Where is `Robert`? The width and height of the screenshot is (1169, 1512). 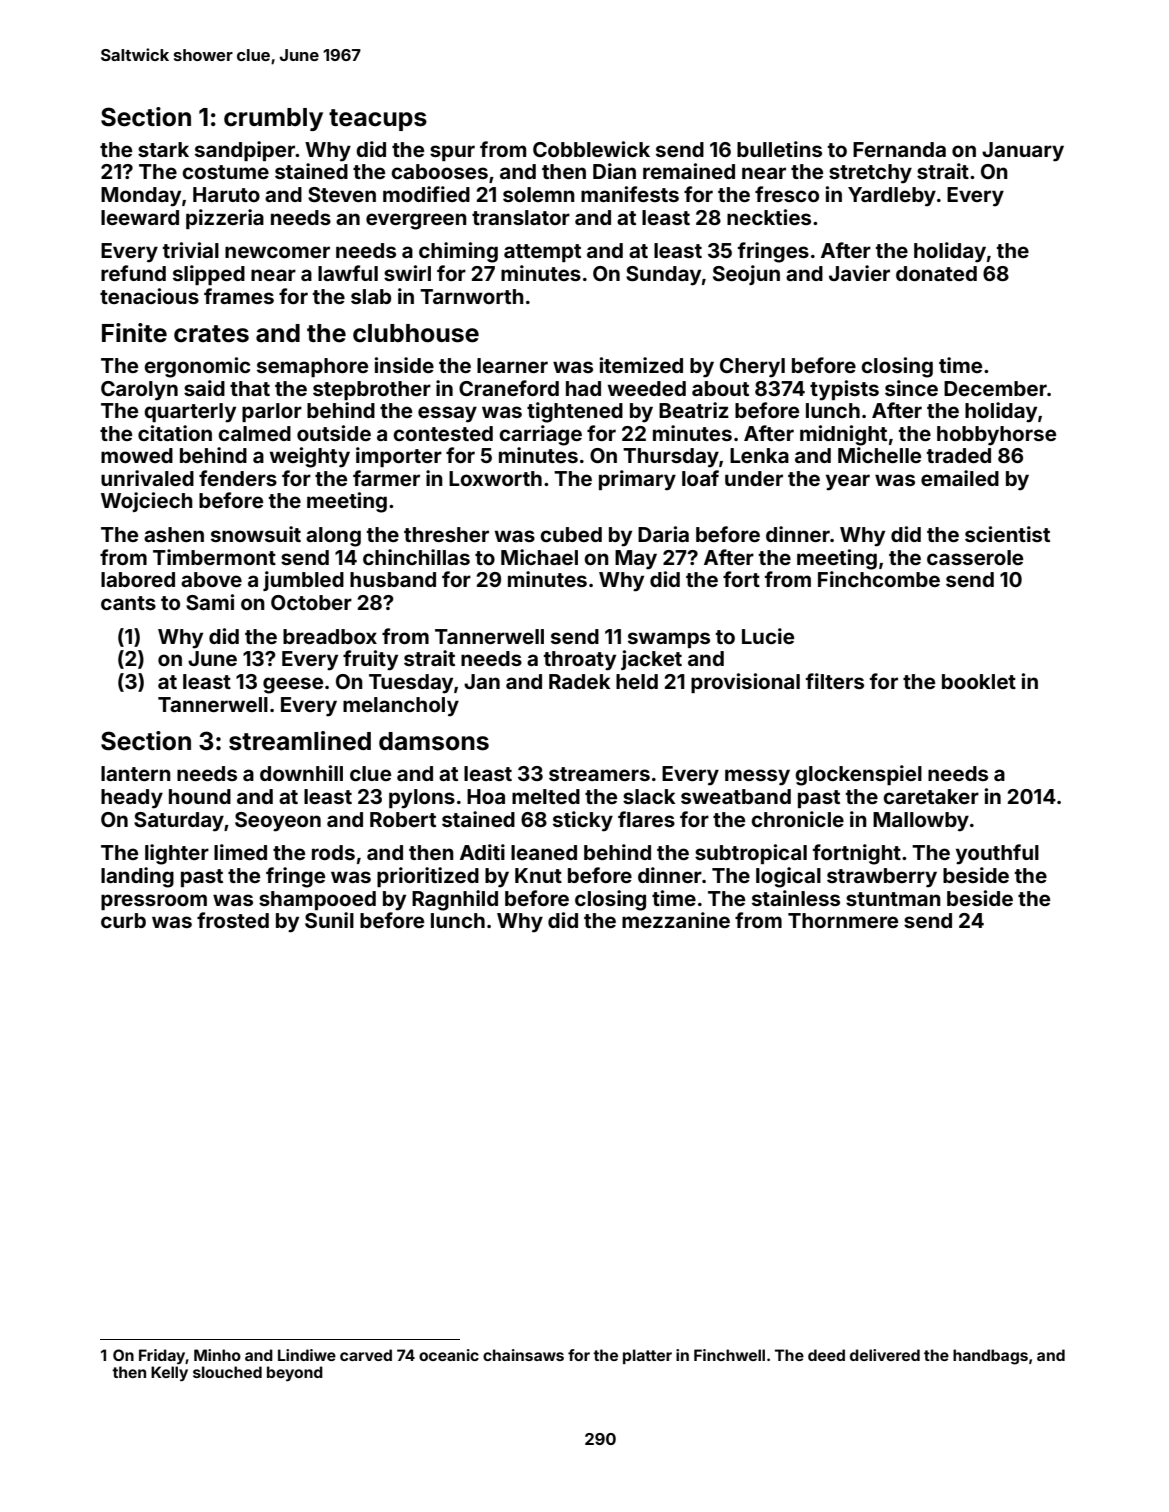 Robert is located at coordinates (403, 819).
